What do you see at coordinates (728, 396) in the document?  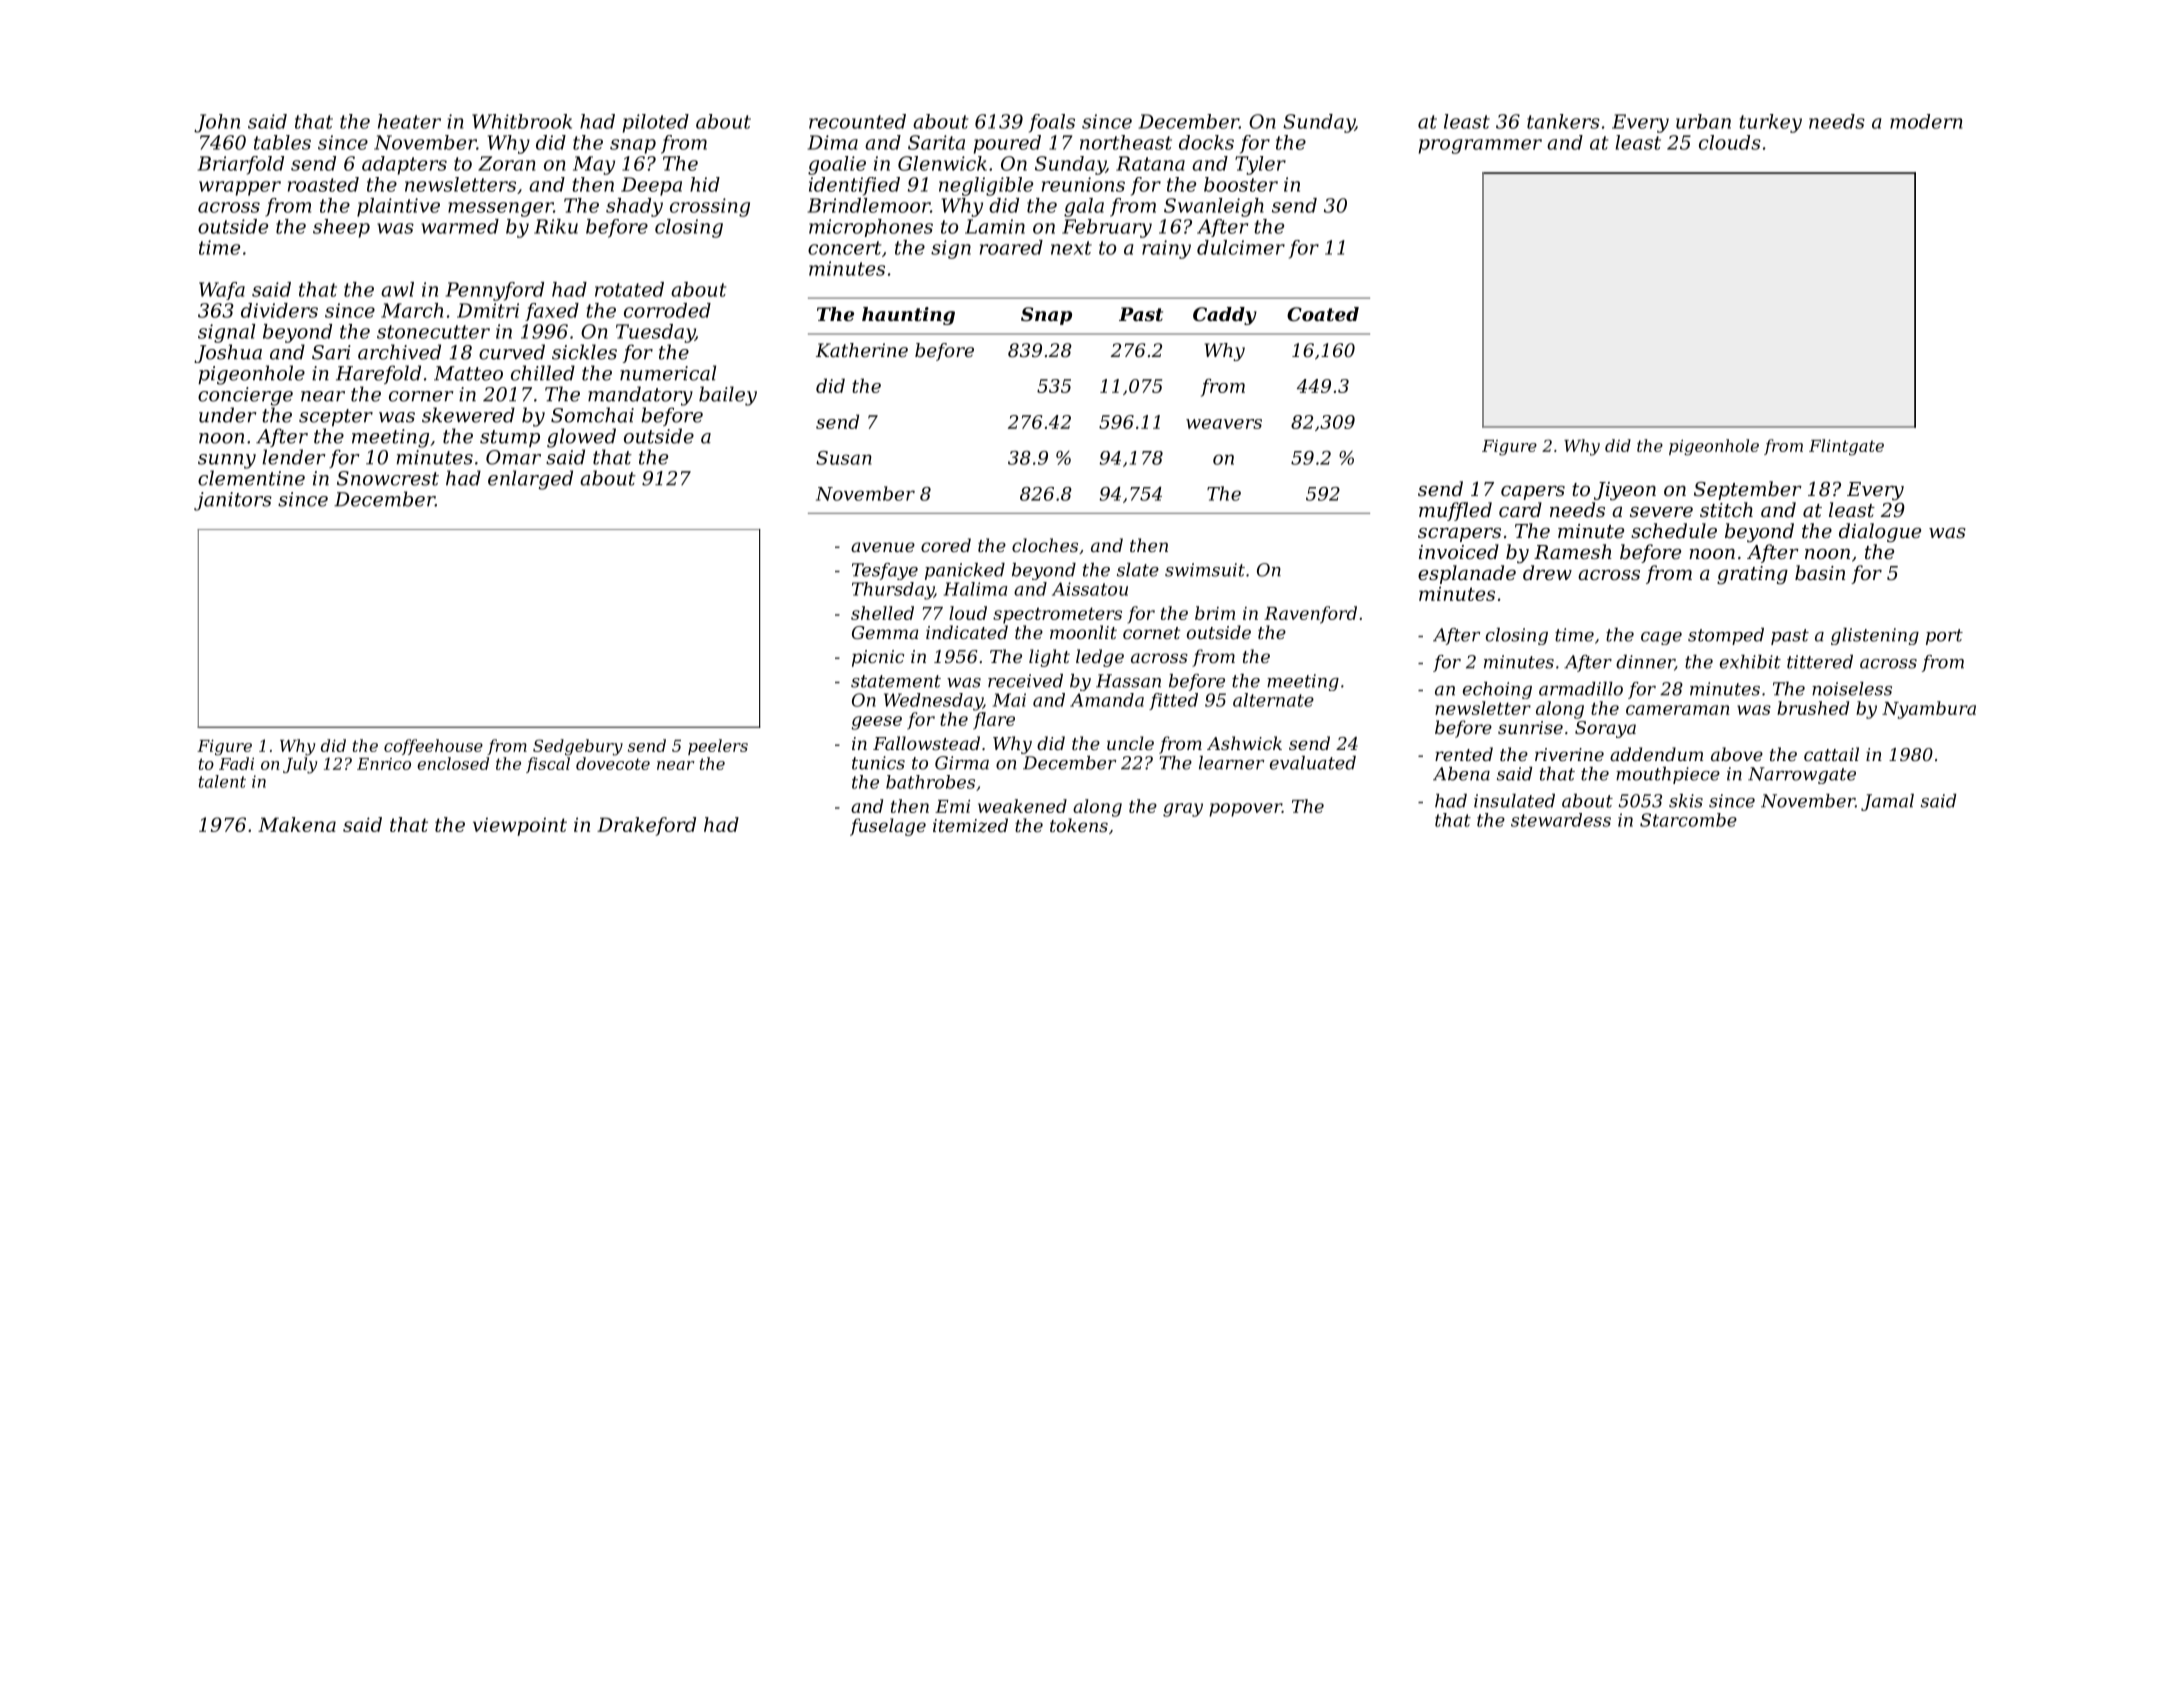 I see `bailey` at bounding box center [728, 396].
